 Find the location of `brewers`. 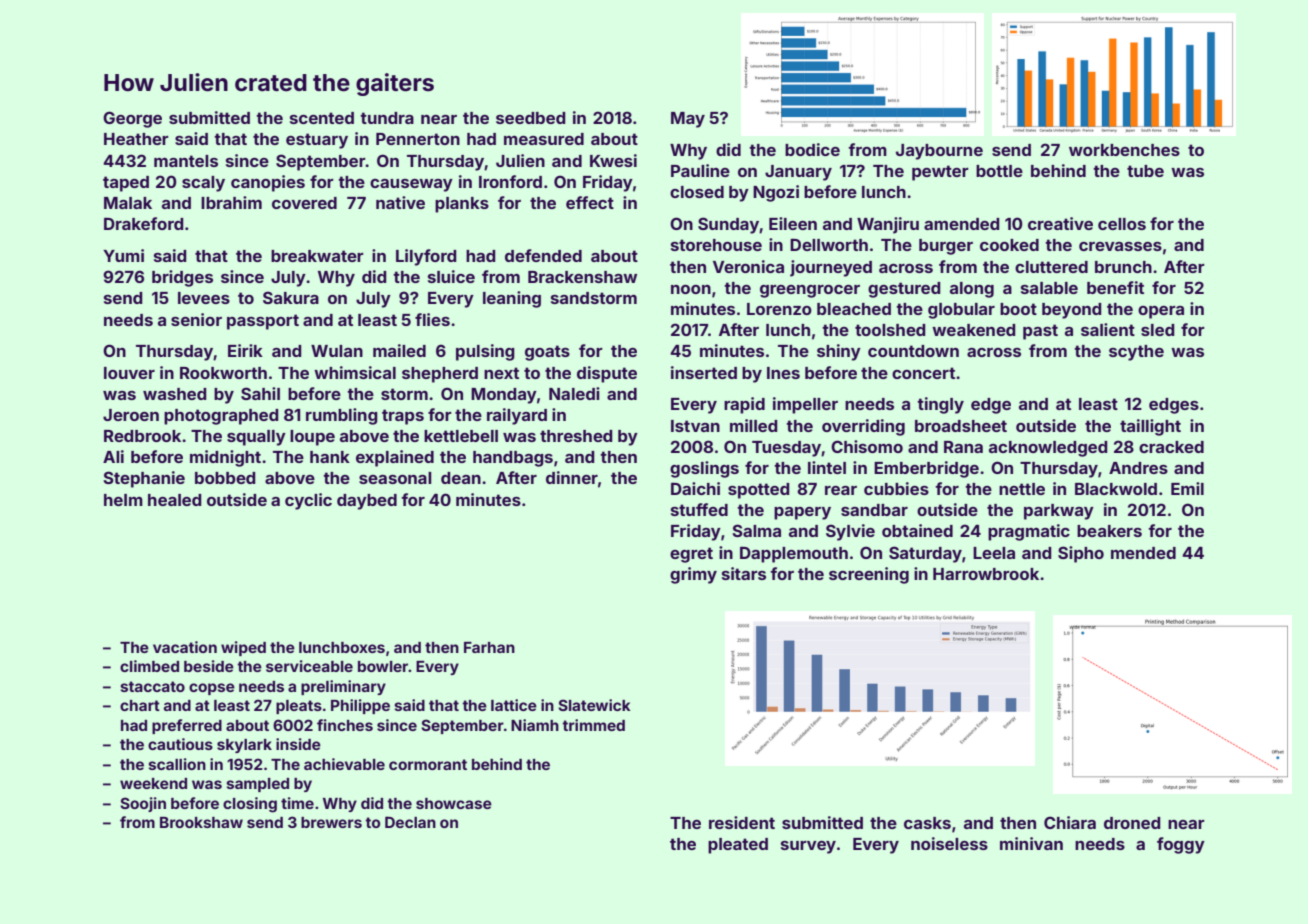

brewers is located at coordinates (331, 822).
